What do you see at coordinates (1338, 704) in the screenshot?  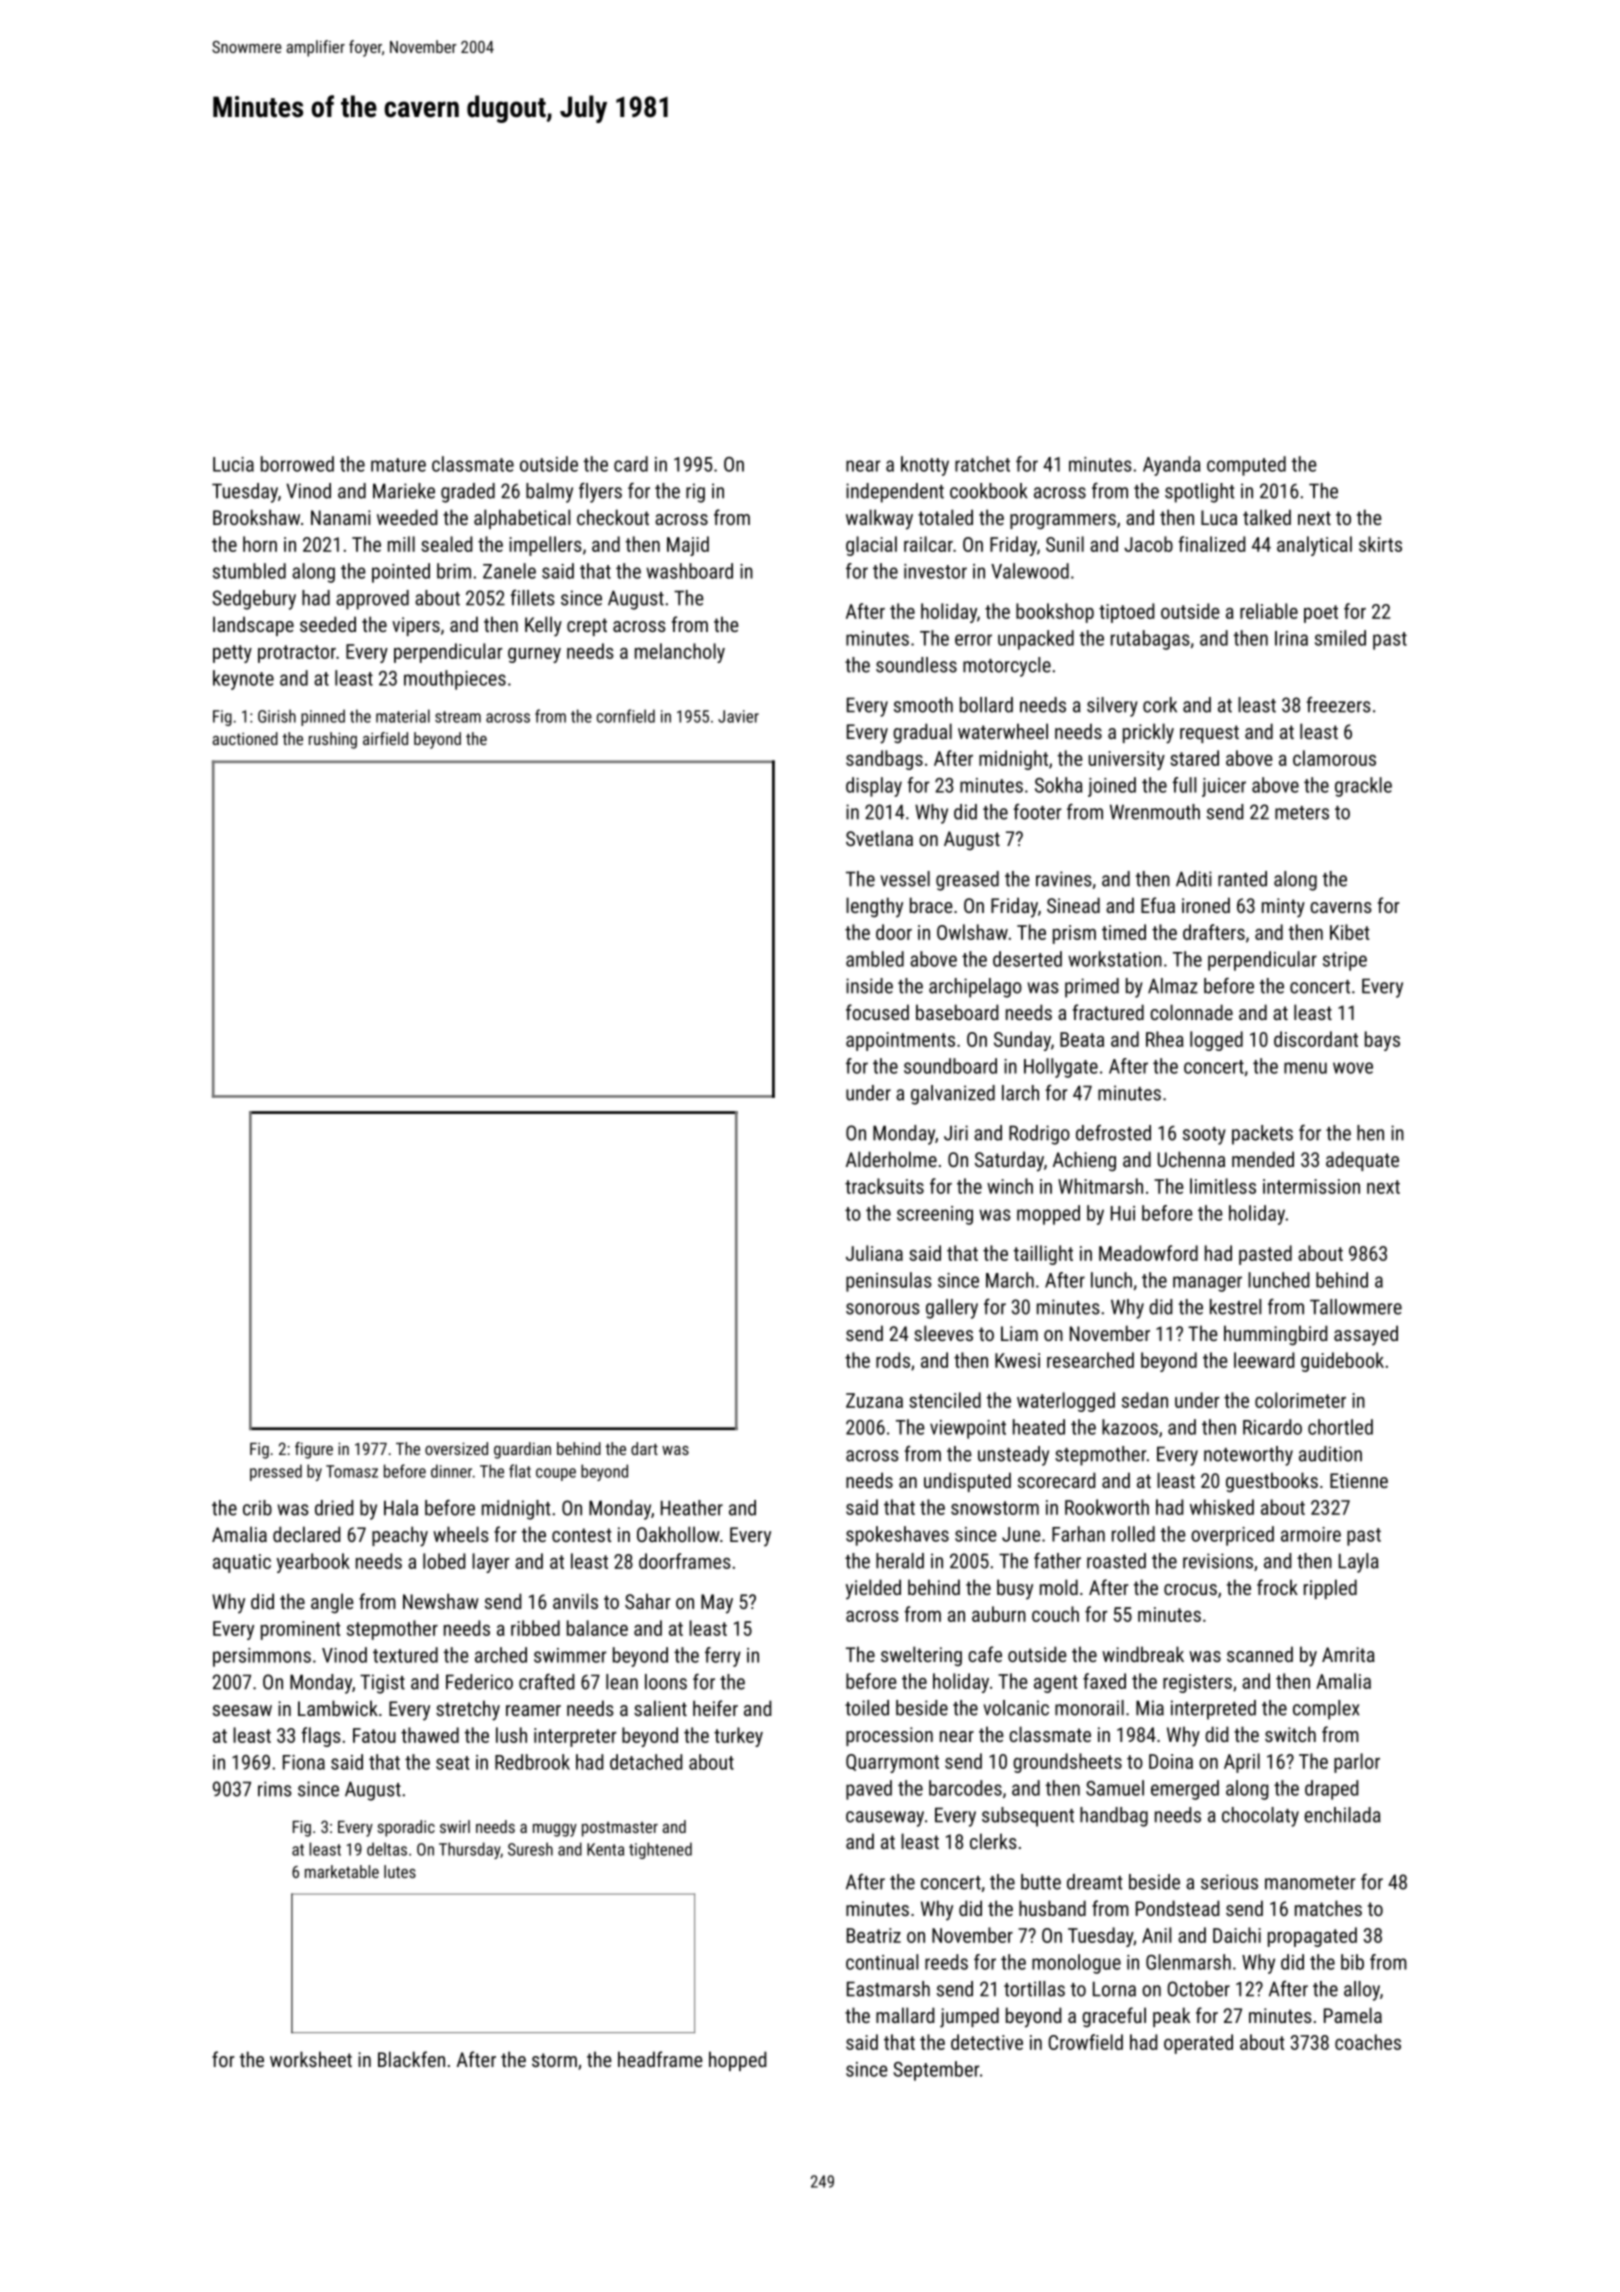 I see `freezers` at bounding box center [1338, 704].
